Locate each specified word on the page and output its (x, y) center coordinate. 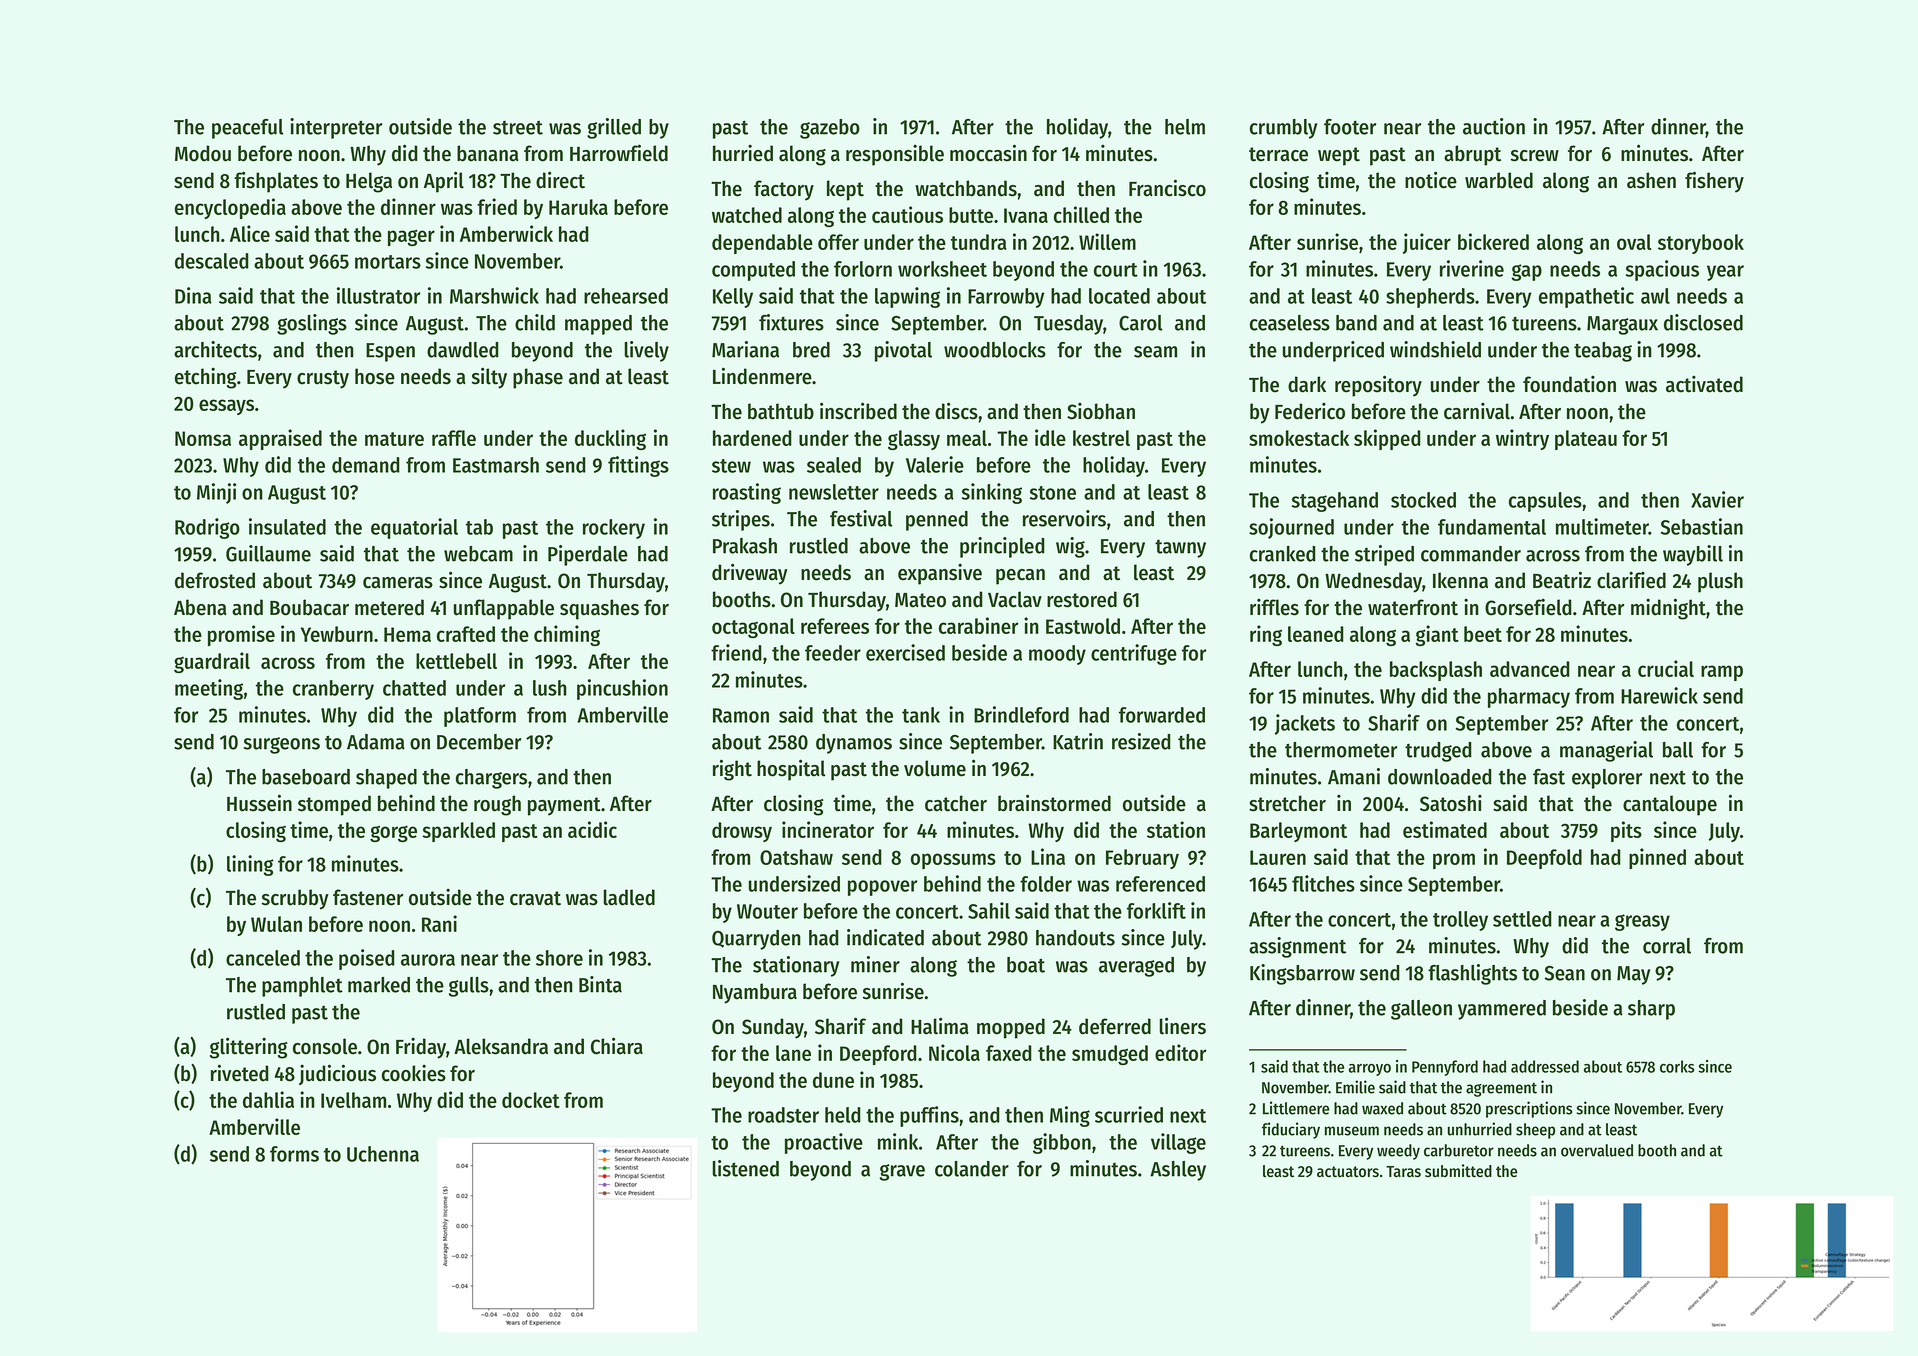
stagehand (1335, 502)
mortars (388, 262)
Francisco (1167, 188)
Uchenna (383, 1154)
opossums (953, 861)
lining (250, 865)
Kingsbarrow (1302, 974)
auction (1494, 126)
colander (972, 1169)
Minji (216, 493)
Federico (1310, 411)
